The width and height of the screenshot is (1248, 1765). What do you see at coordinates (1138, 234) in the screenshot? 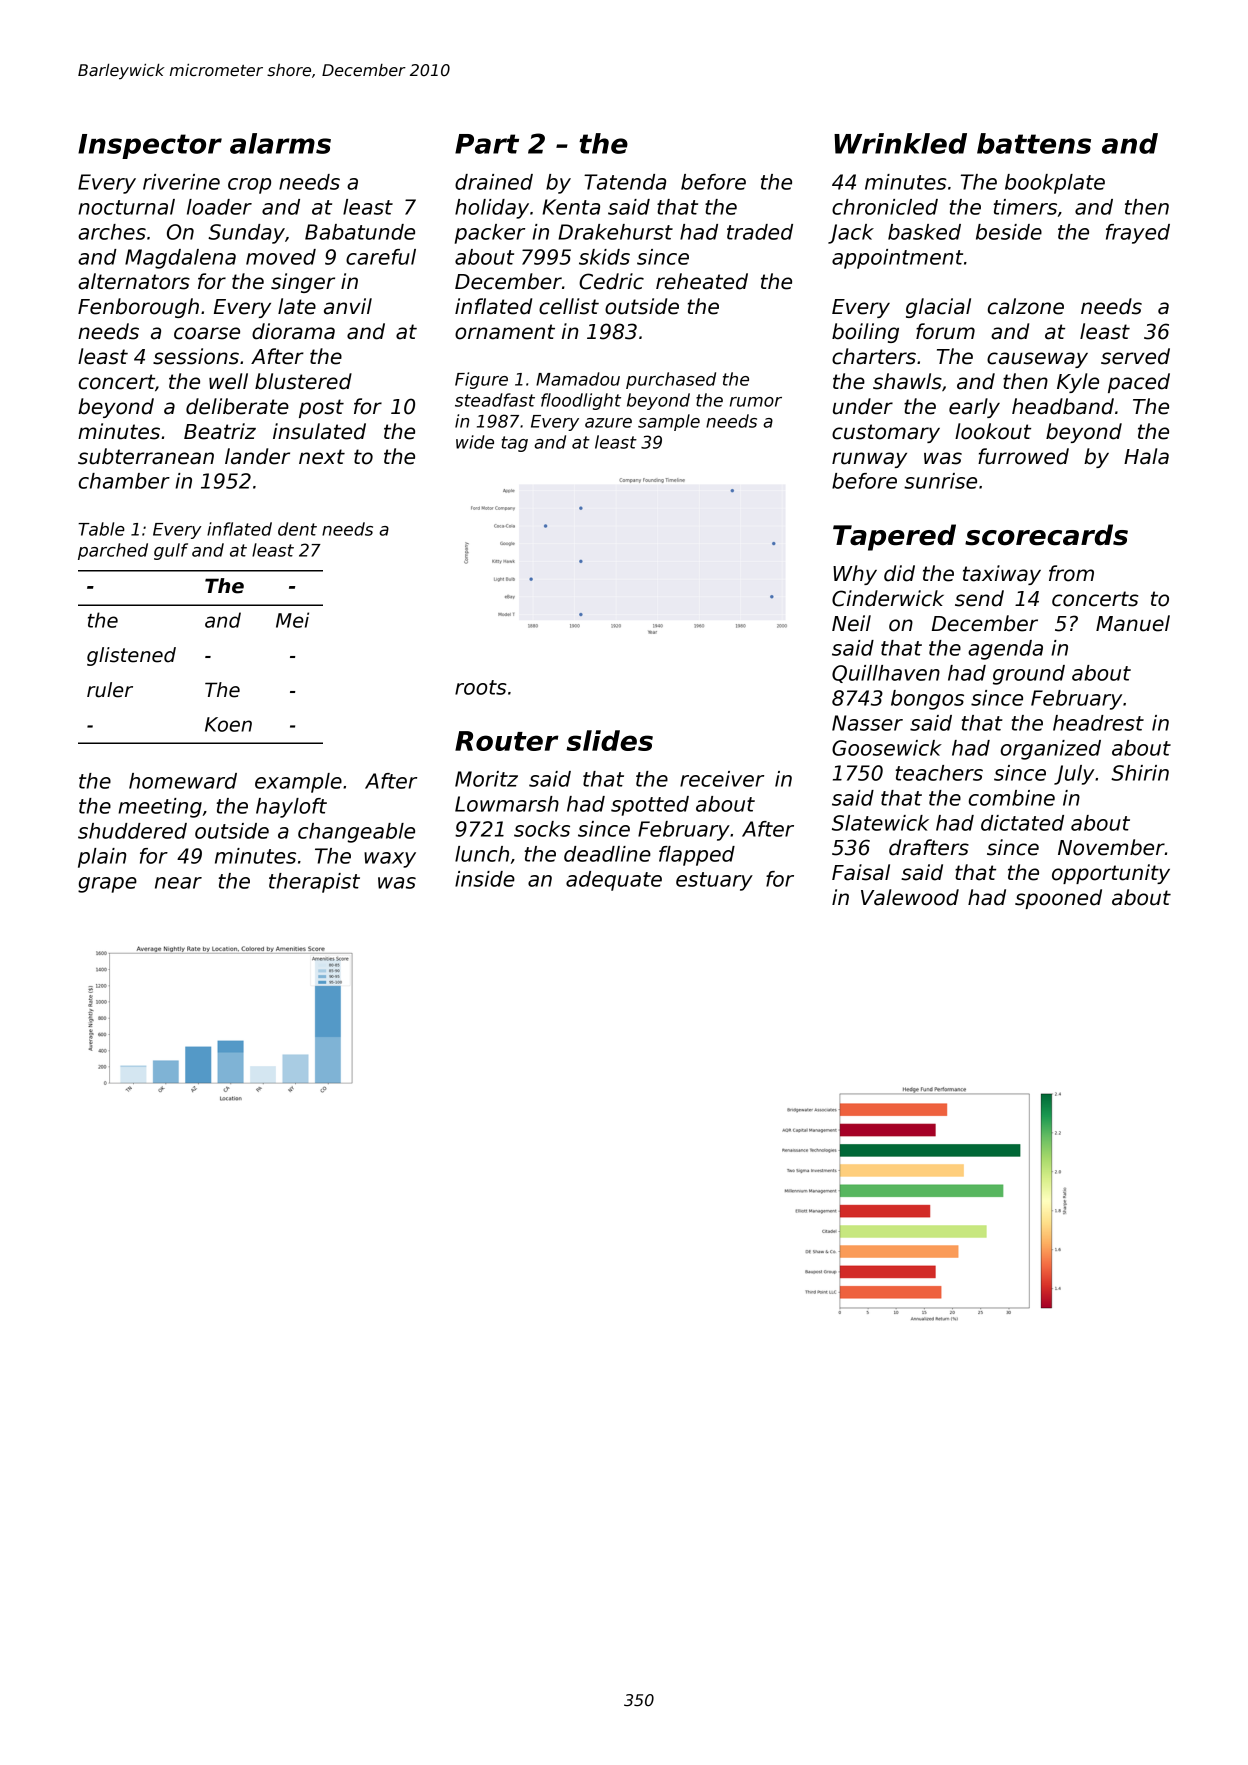
I see `frayed` at bounding box center [1138, 234].
